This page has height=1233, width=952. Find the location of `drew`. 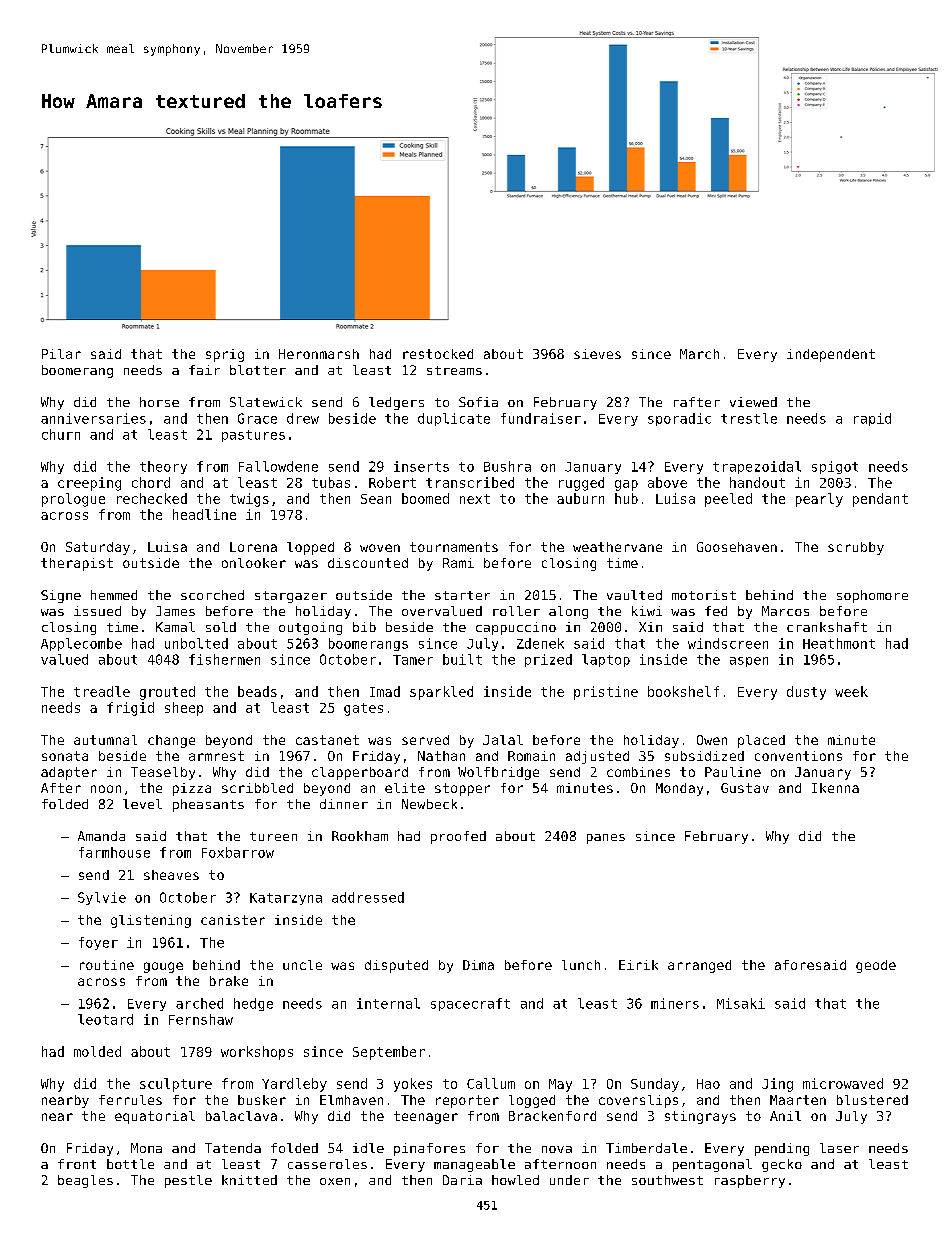

drew is located at coordinates (303, 418).
